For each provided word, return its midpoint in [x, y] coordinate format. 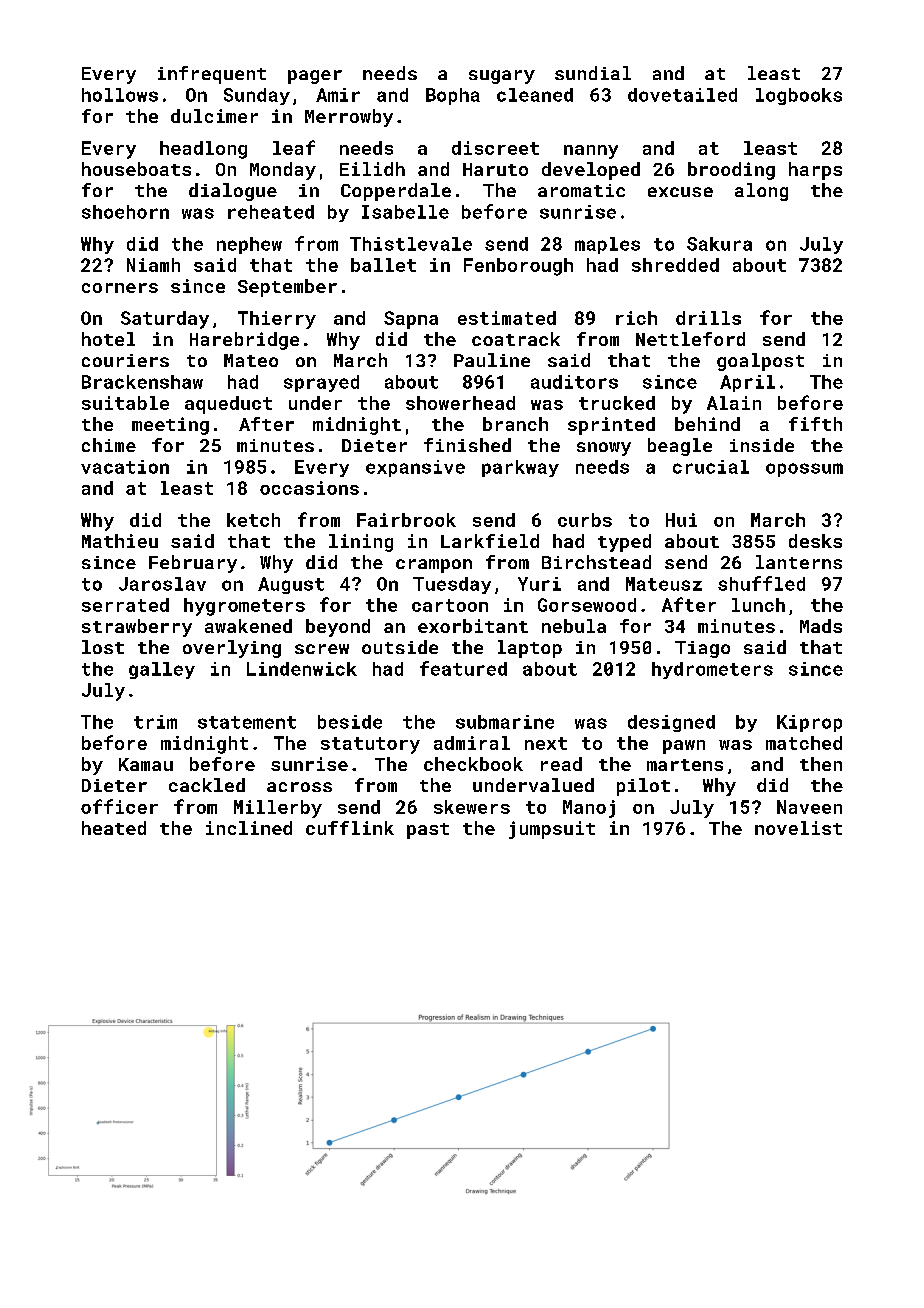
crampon [434, 566]
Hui [681, 520]
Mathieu [120, 541]
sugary [502, 77]
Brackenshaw [142, 382]
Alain [734, 403]
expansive [415, 468]
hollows [120, 95]
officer [119, 806]
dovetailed [682, 95]
